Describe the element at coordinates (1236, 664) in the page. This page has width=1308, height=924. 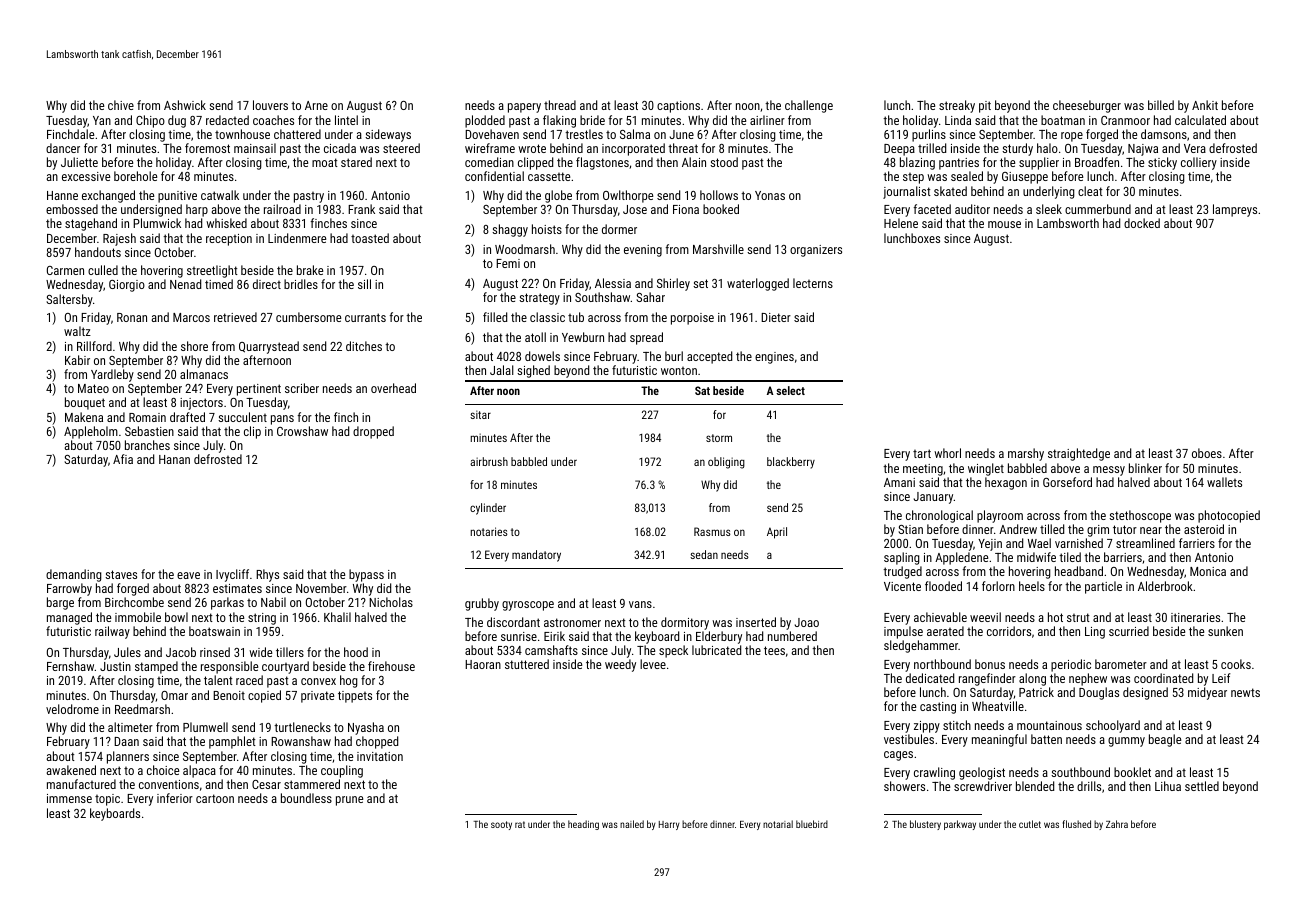
I see `cooks` at that location.
